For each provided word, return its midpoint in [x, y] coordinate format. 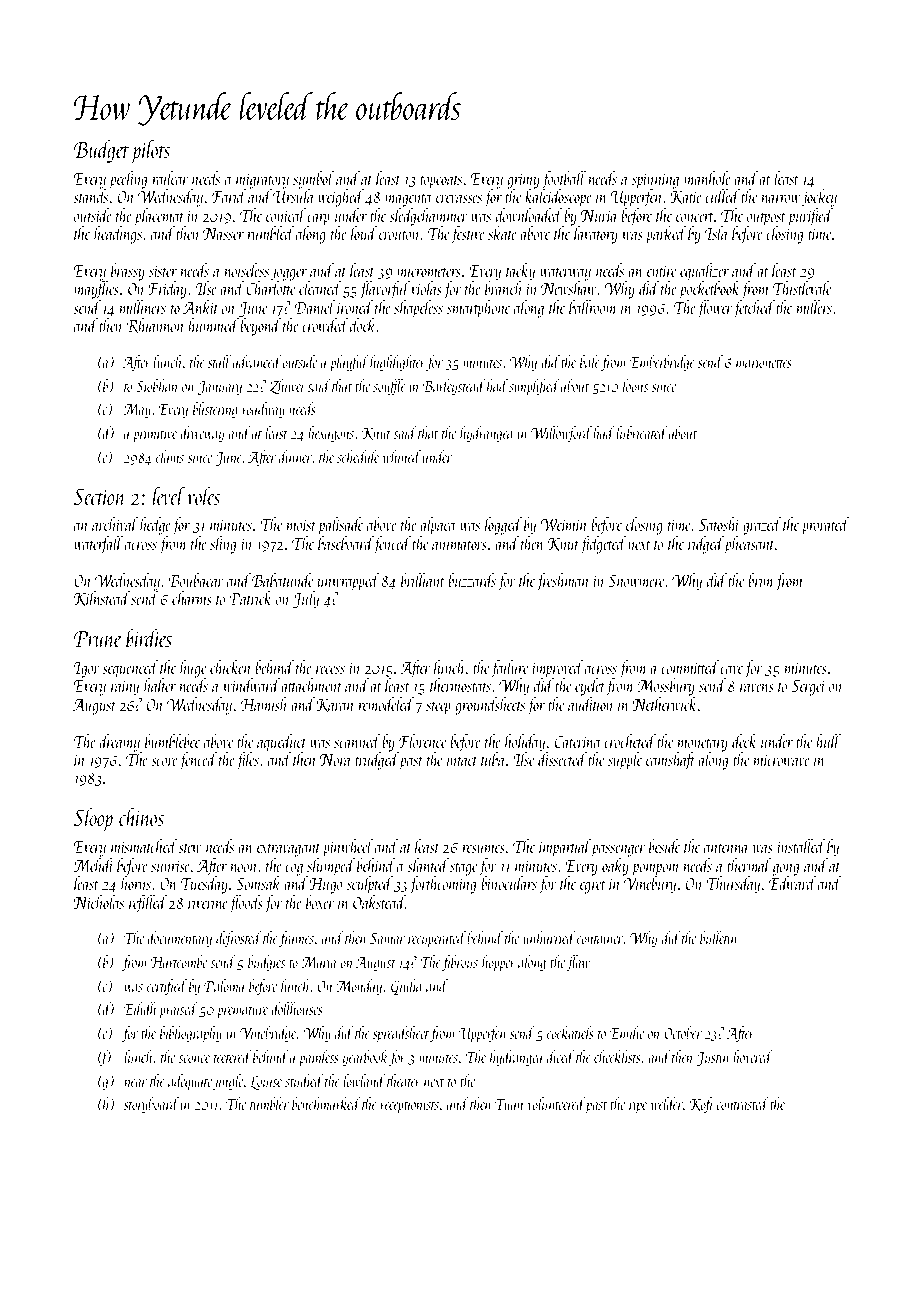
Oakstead [379, 902]
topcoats [441, 182]
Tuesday [204, 885]
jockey [819, 198]
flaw [578, 963]
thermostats [460, 685]
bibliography [191, 1034]
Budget [101, 151]
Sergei [808, 687]
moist [301, 525]
